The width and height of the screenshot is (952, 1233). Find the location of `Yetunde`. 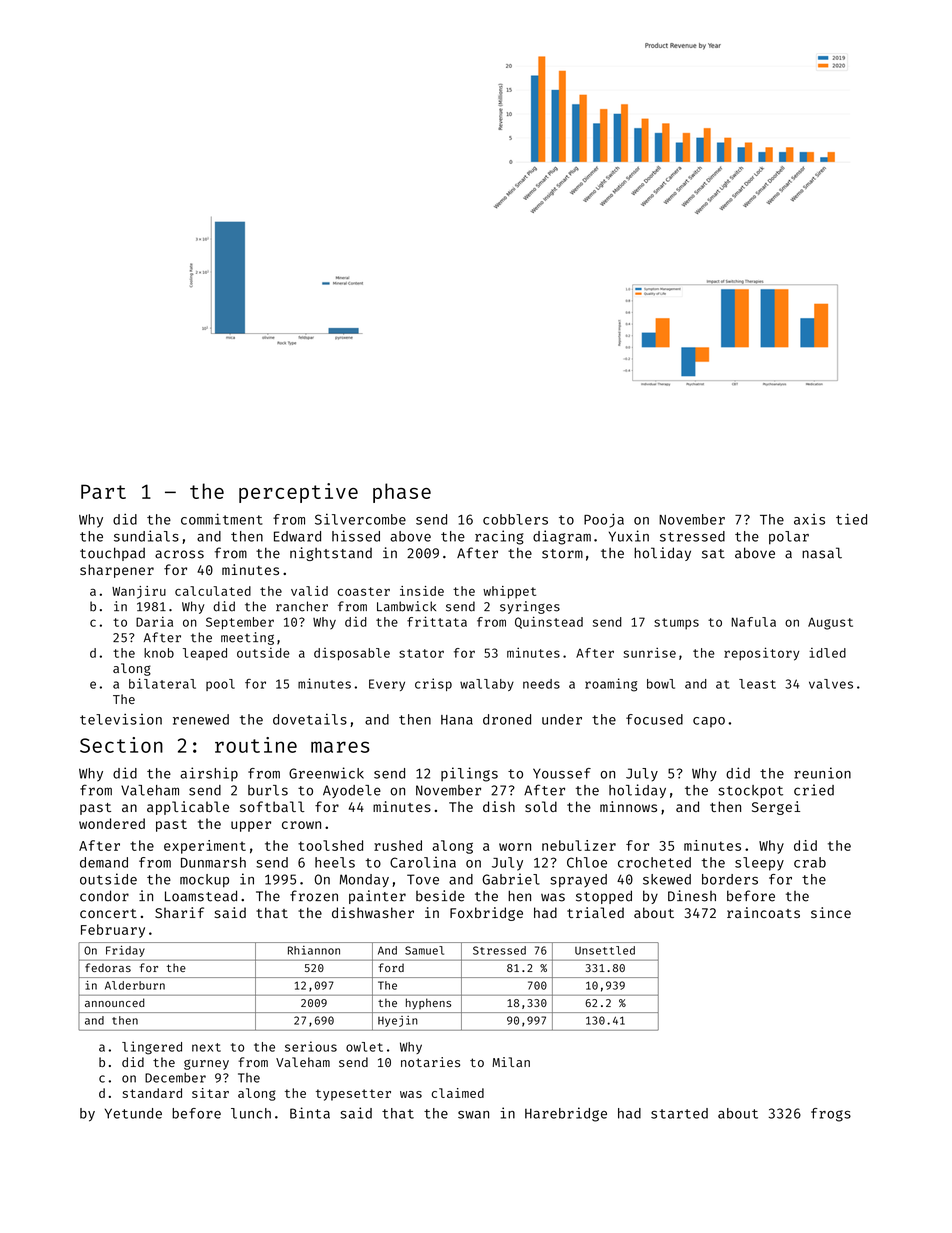

Yetunde is located at coordinates (133, 1113).
